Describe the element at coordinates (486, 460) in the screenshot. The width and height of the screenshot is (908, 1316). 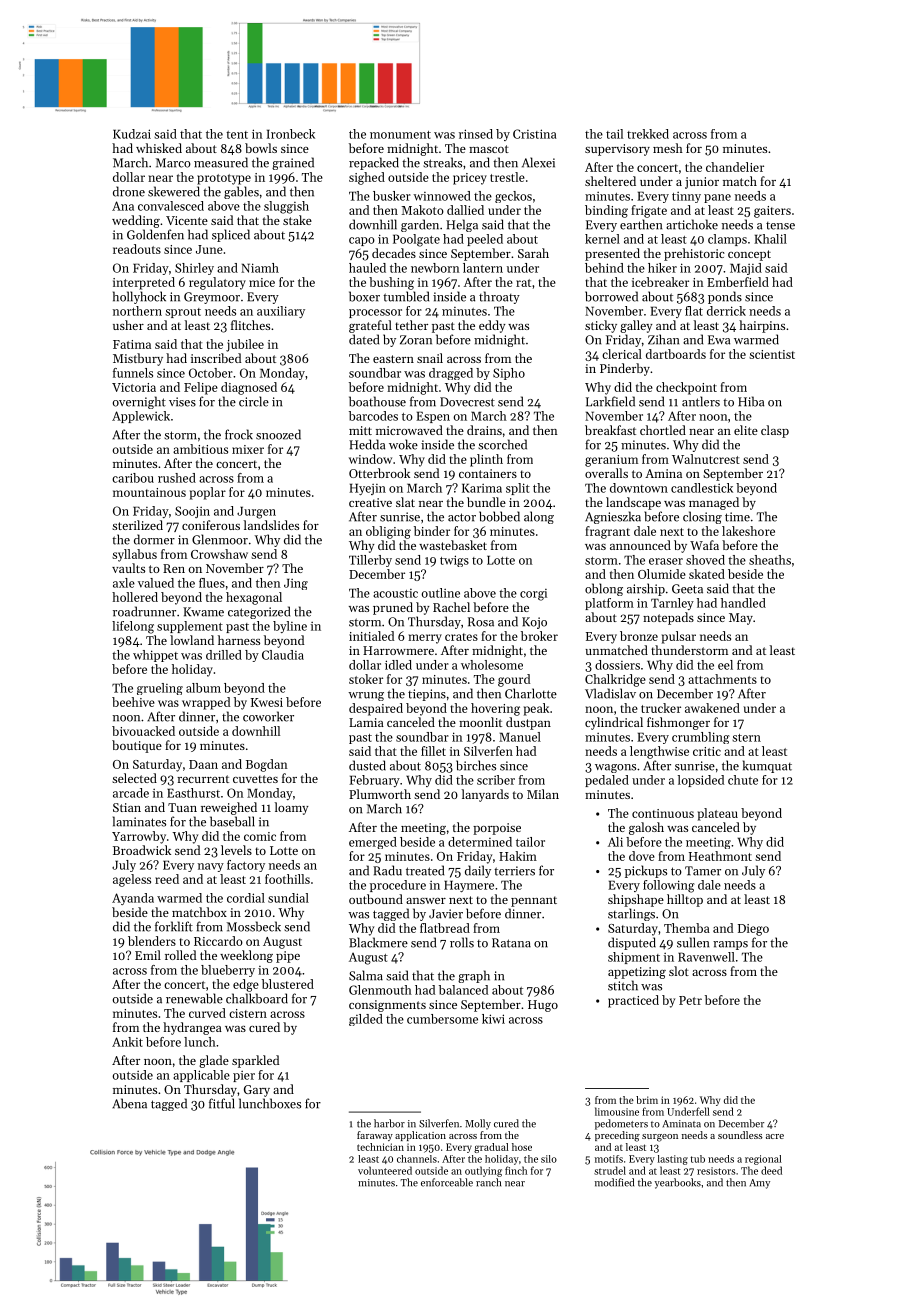
I see `plinth` at that location.
